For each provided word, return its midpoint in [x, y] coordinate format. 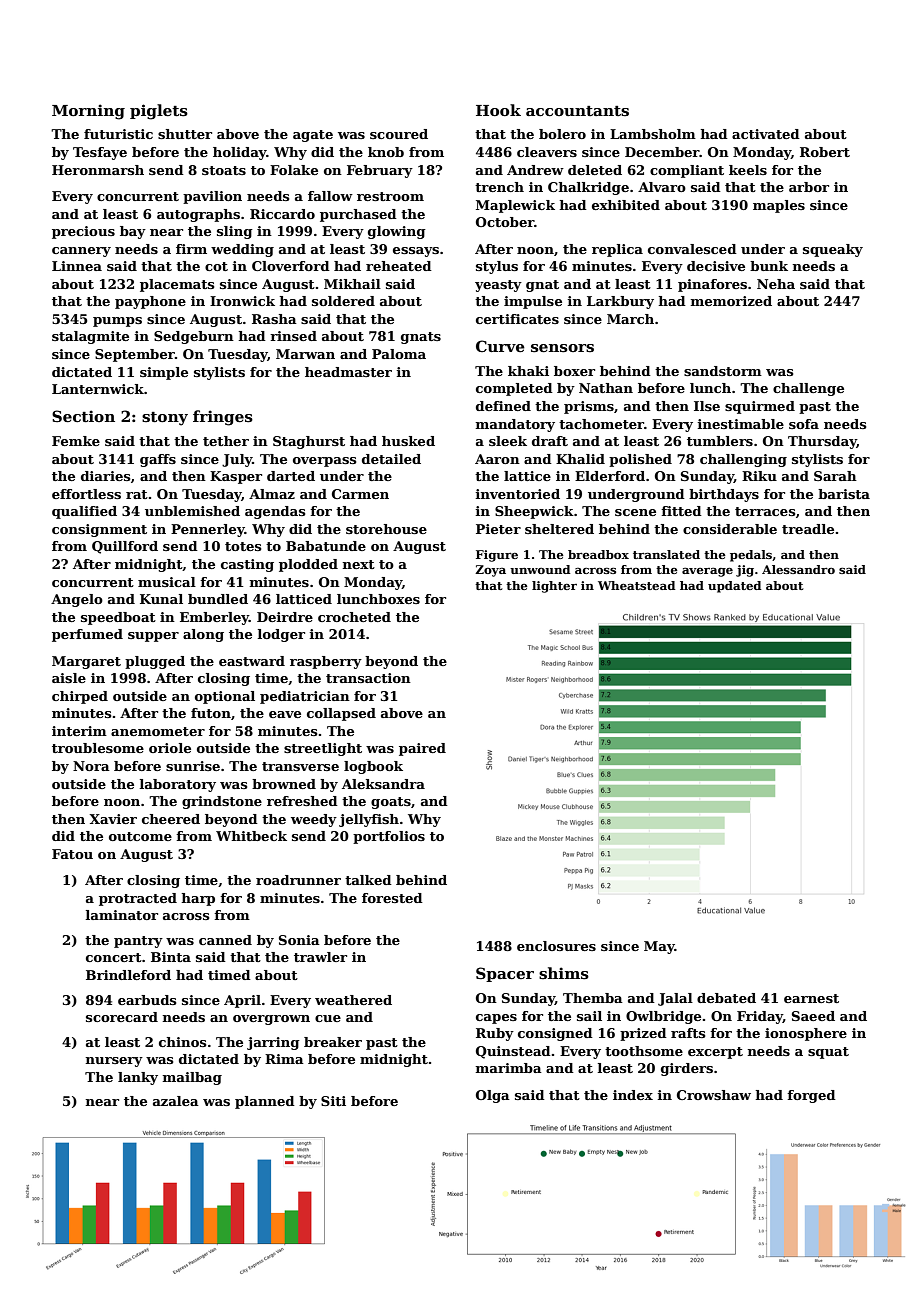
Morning [88, 112]
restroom [390, 196]
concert [114, 957]
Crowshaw [714, 1095]
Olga [493, 1096]
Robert [825, 152]
